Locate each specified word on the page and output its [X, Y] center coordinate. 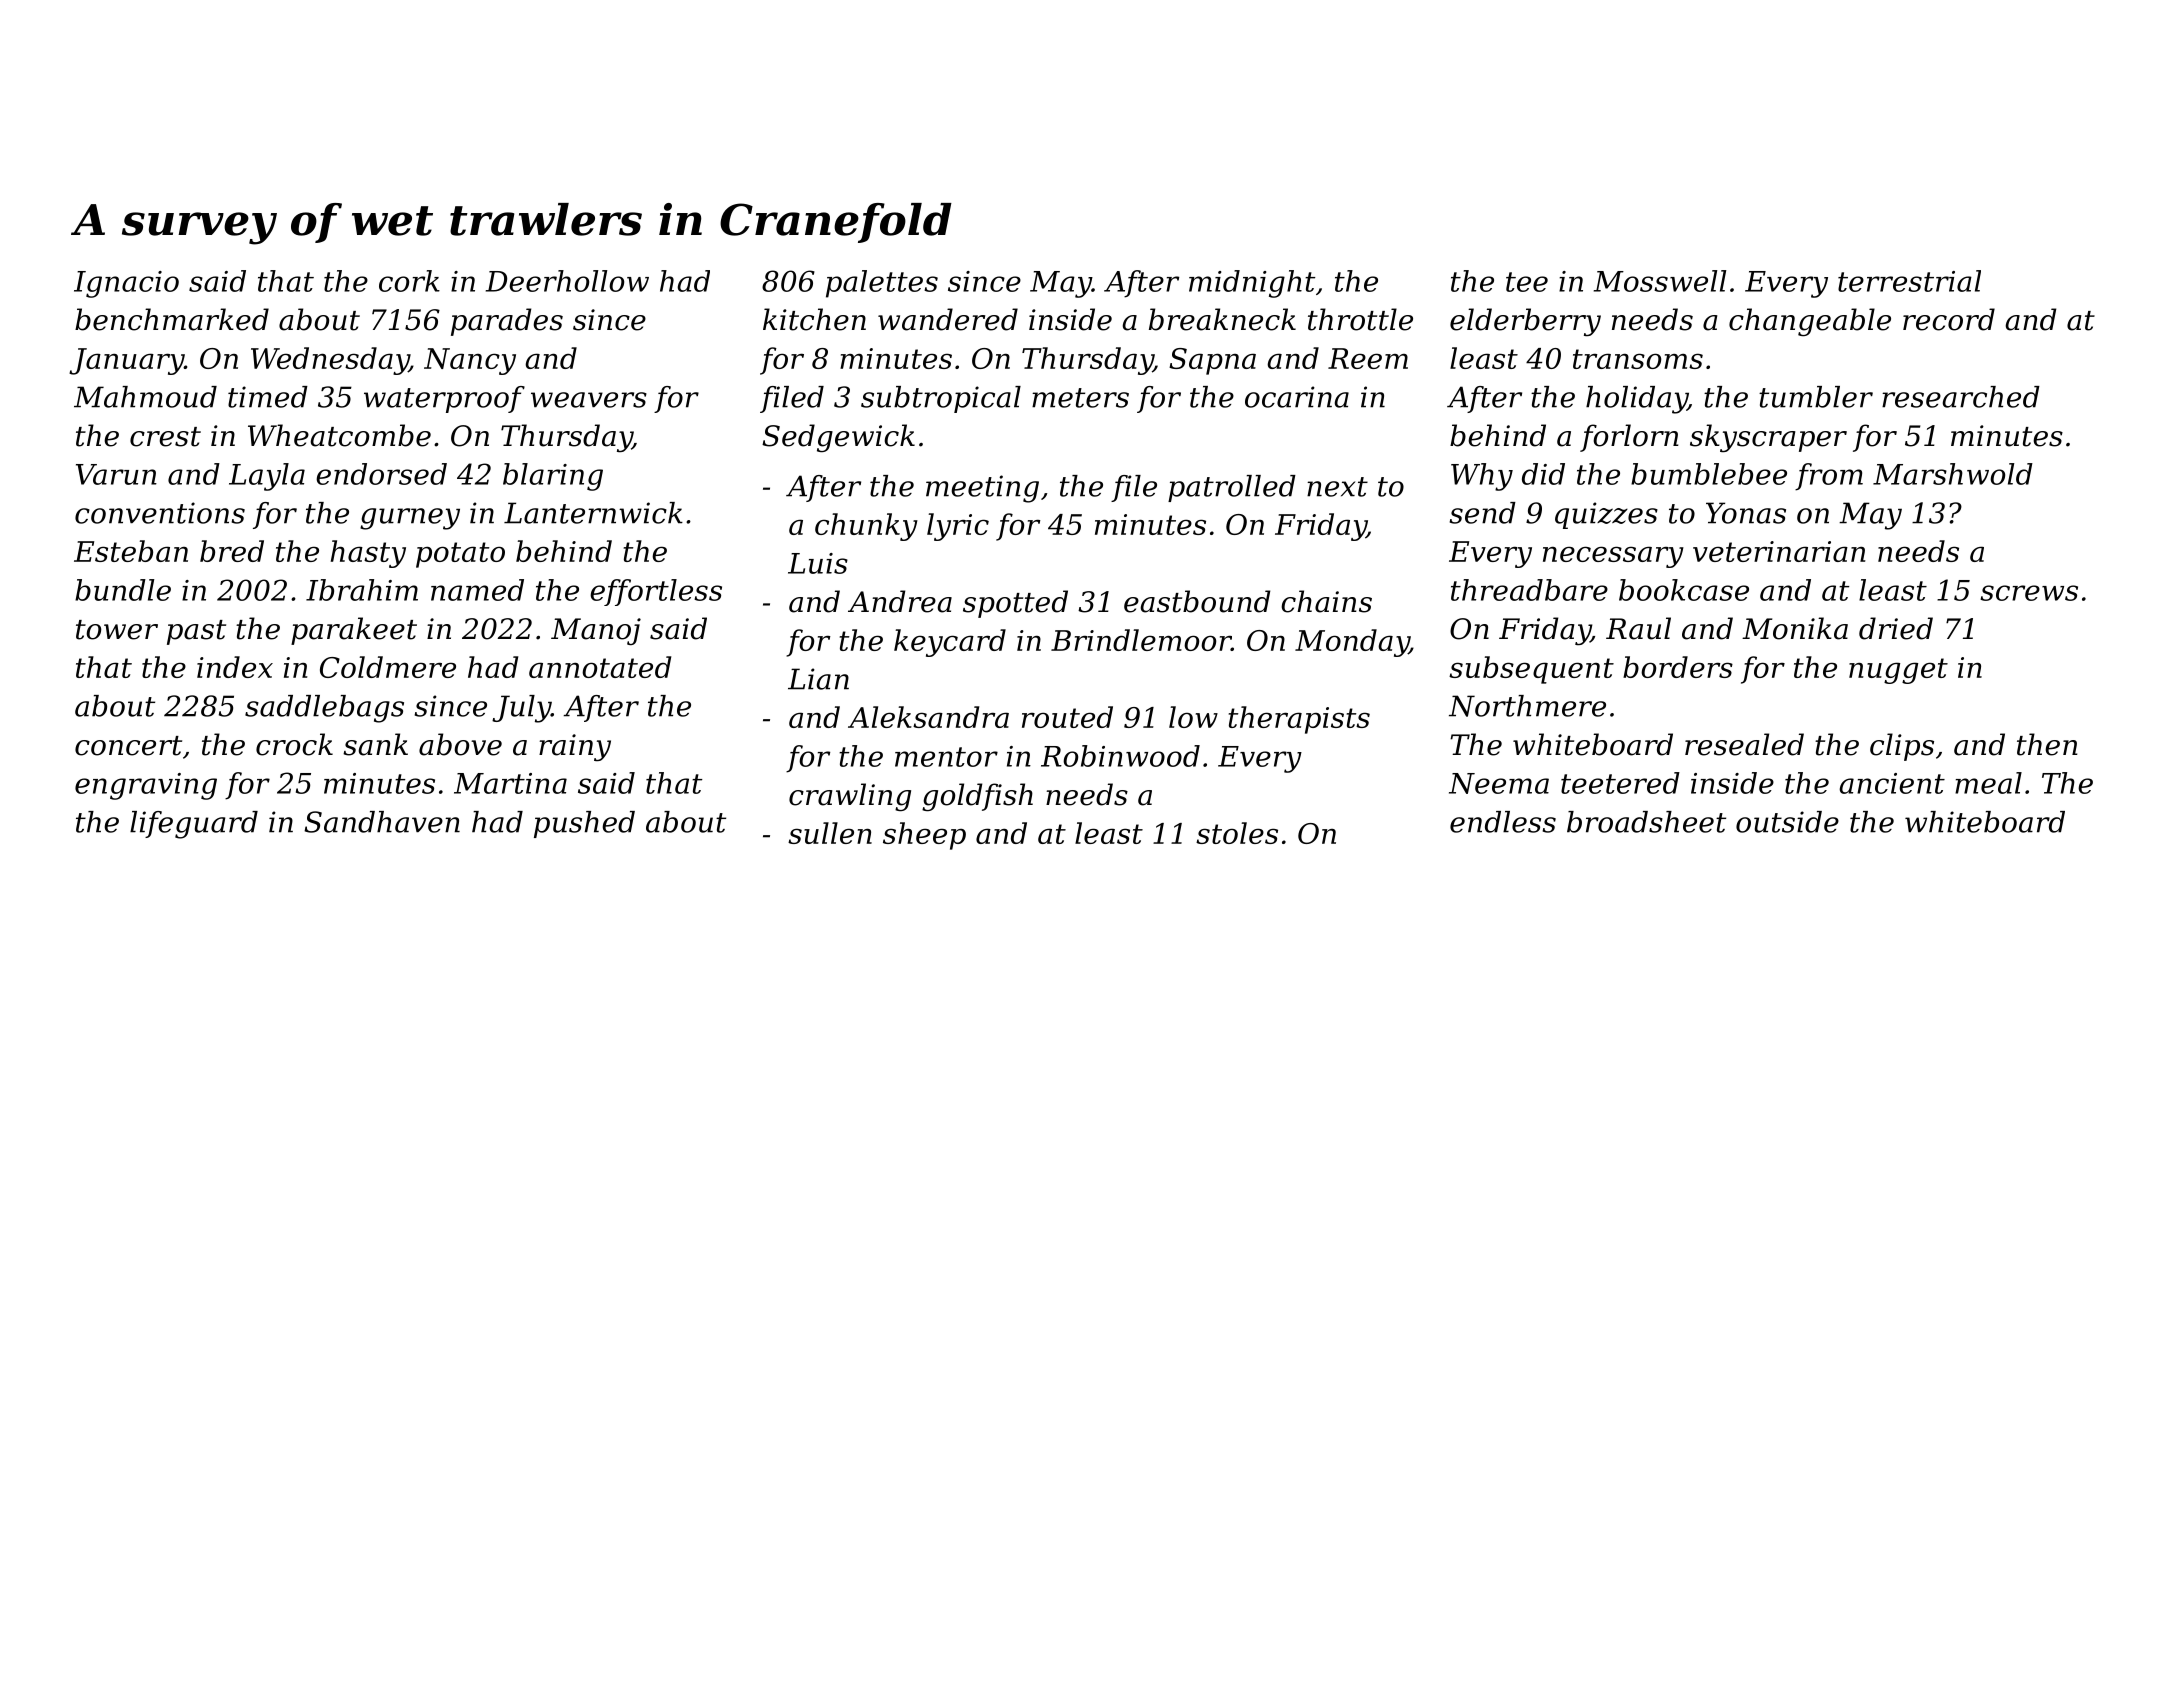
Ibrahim [362, 590]
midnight [1252, 284]
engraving [146, 786]
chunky [866, 527]
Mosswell [1660, 281]
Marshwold [1953, 474]
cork [409, 281]
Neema [1499, 783]
